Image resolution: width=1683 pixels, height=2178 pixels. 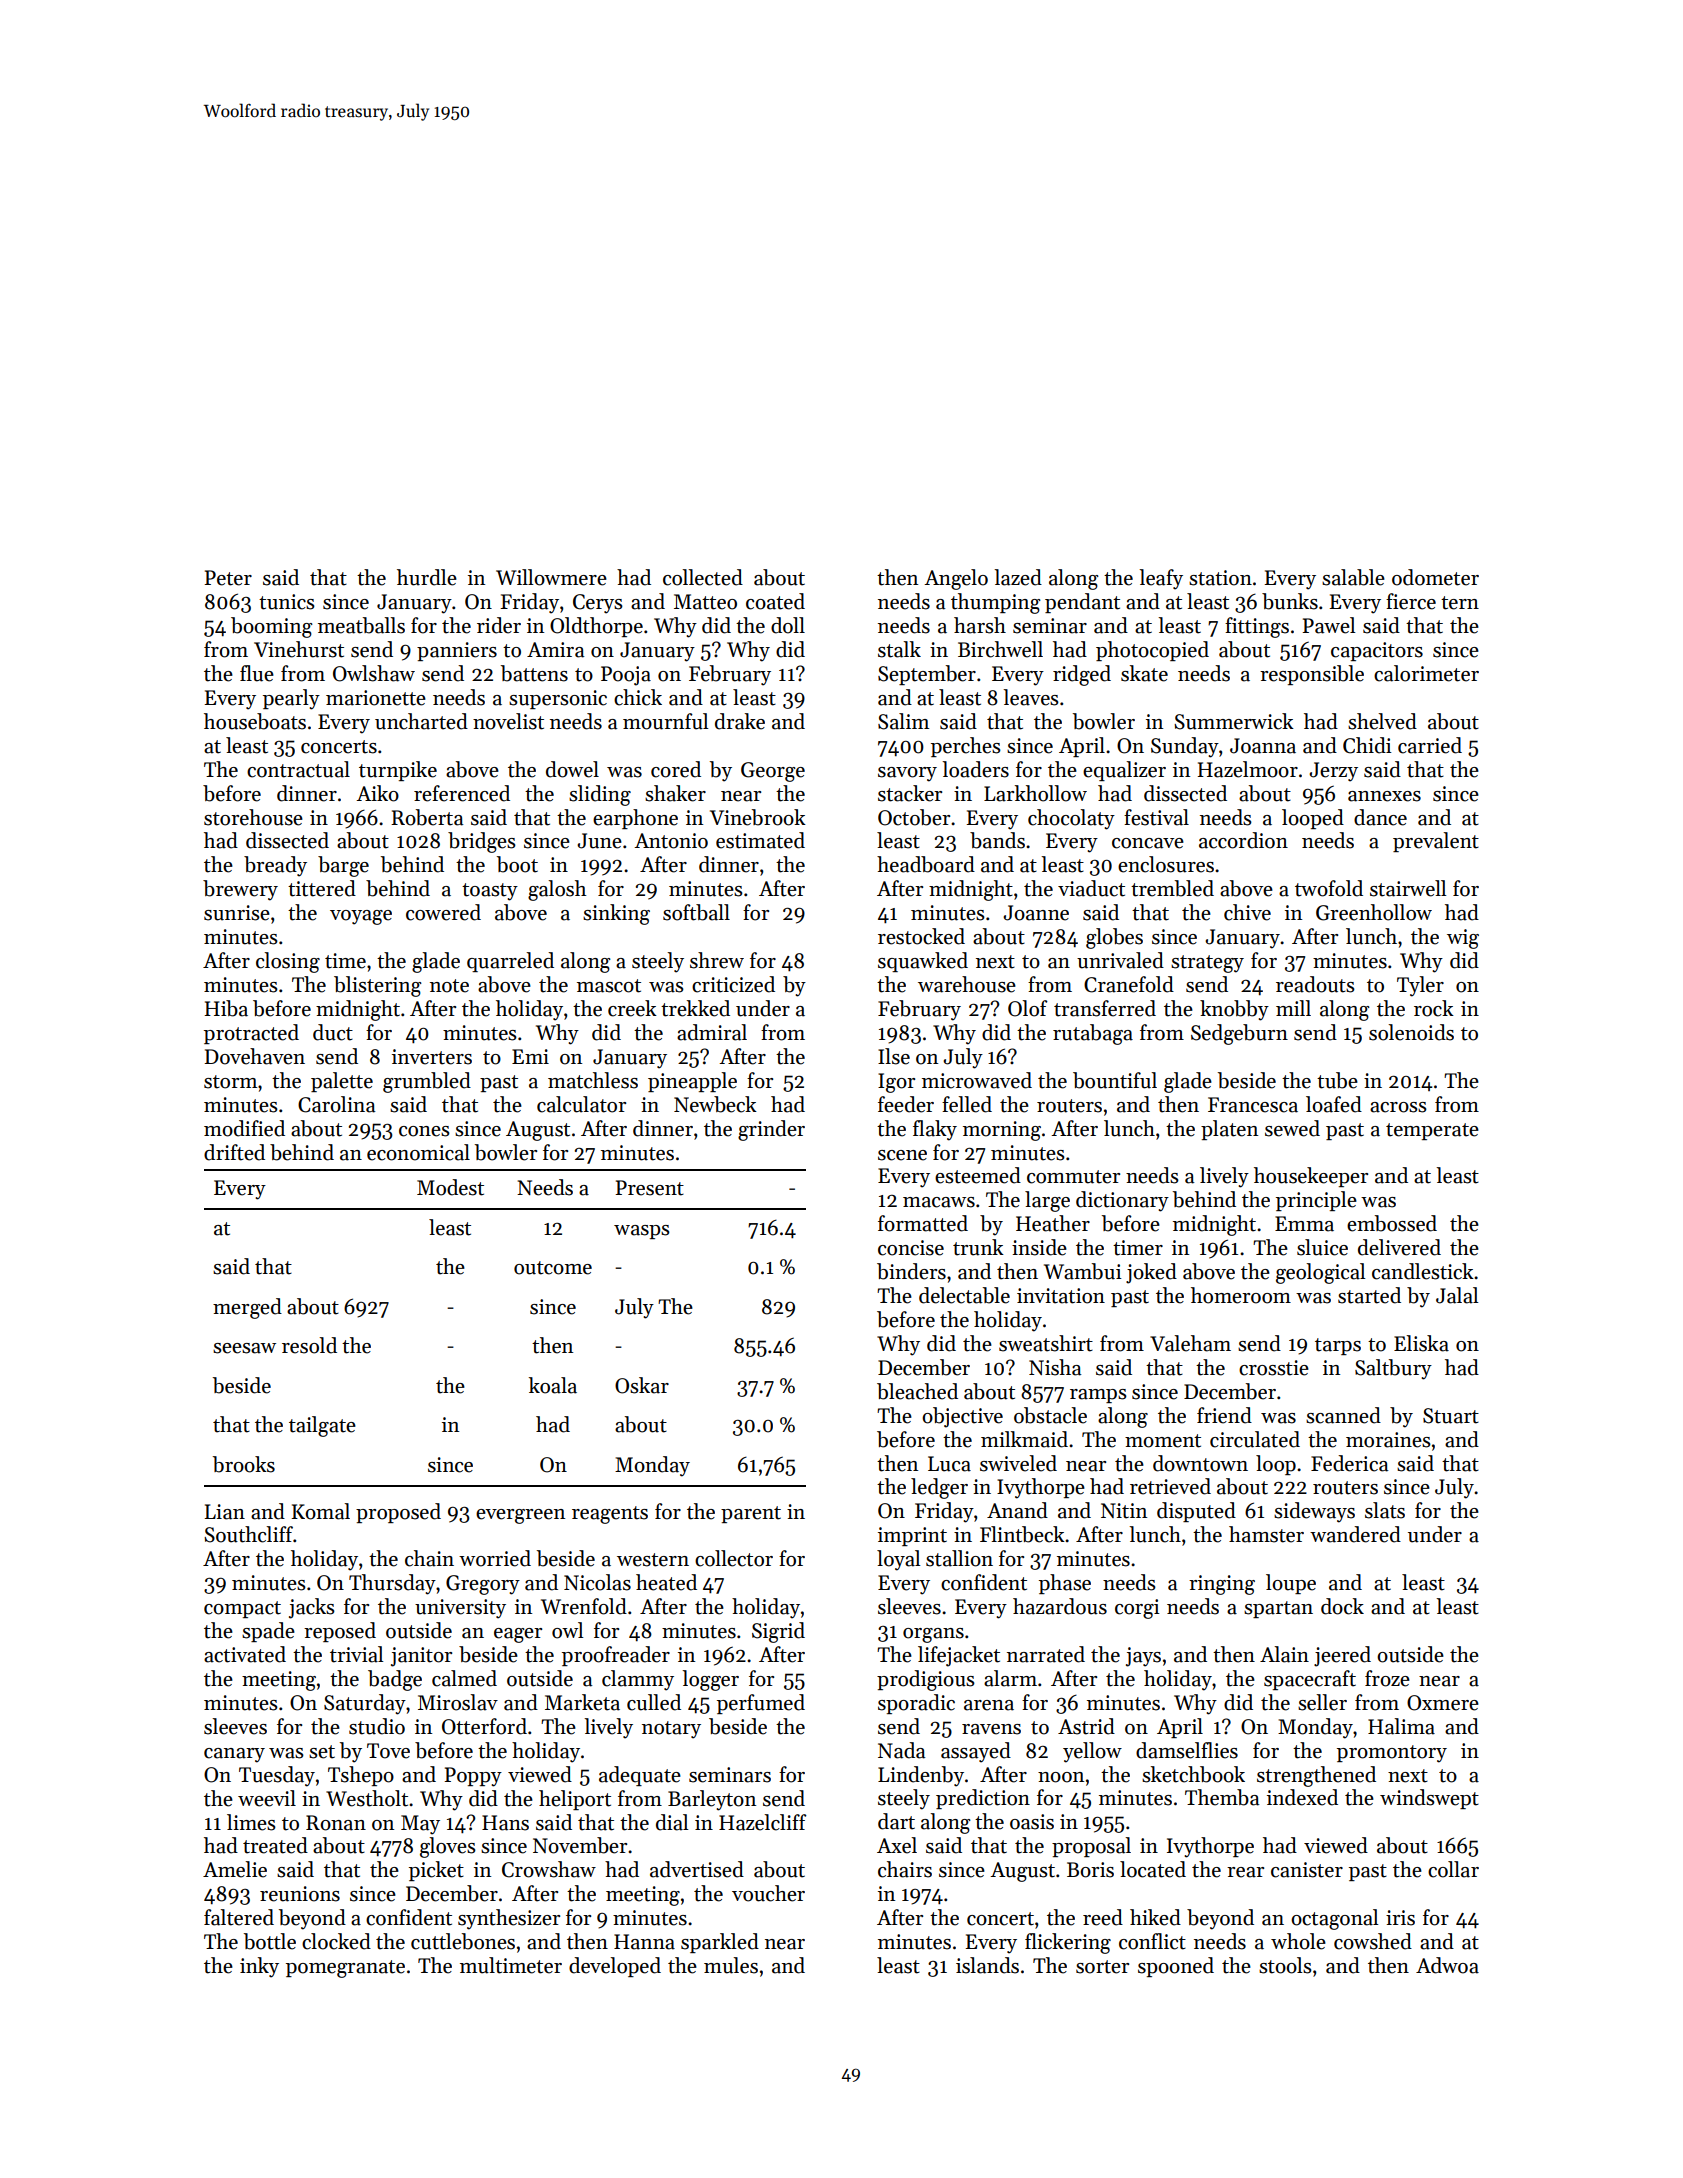 What do you see at coordinates (1411, 1032) in the screenshot?
I see `solenoids` at bounding box center [1411, 1032].
